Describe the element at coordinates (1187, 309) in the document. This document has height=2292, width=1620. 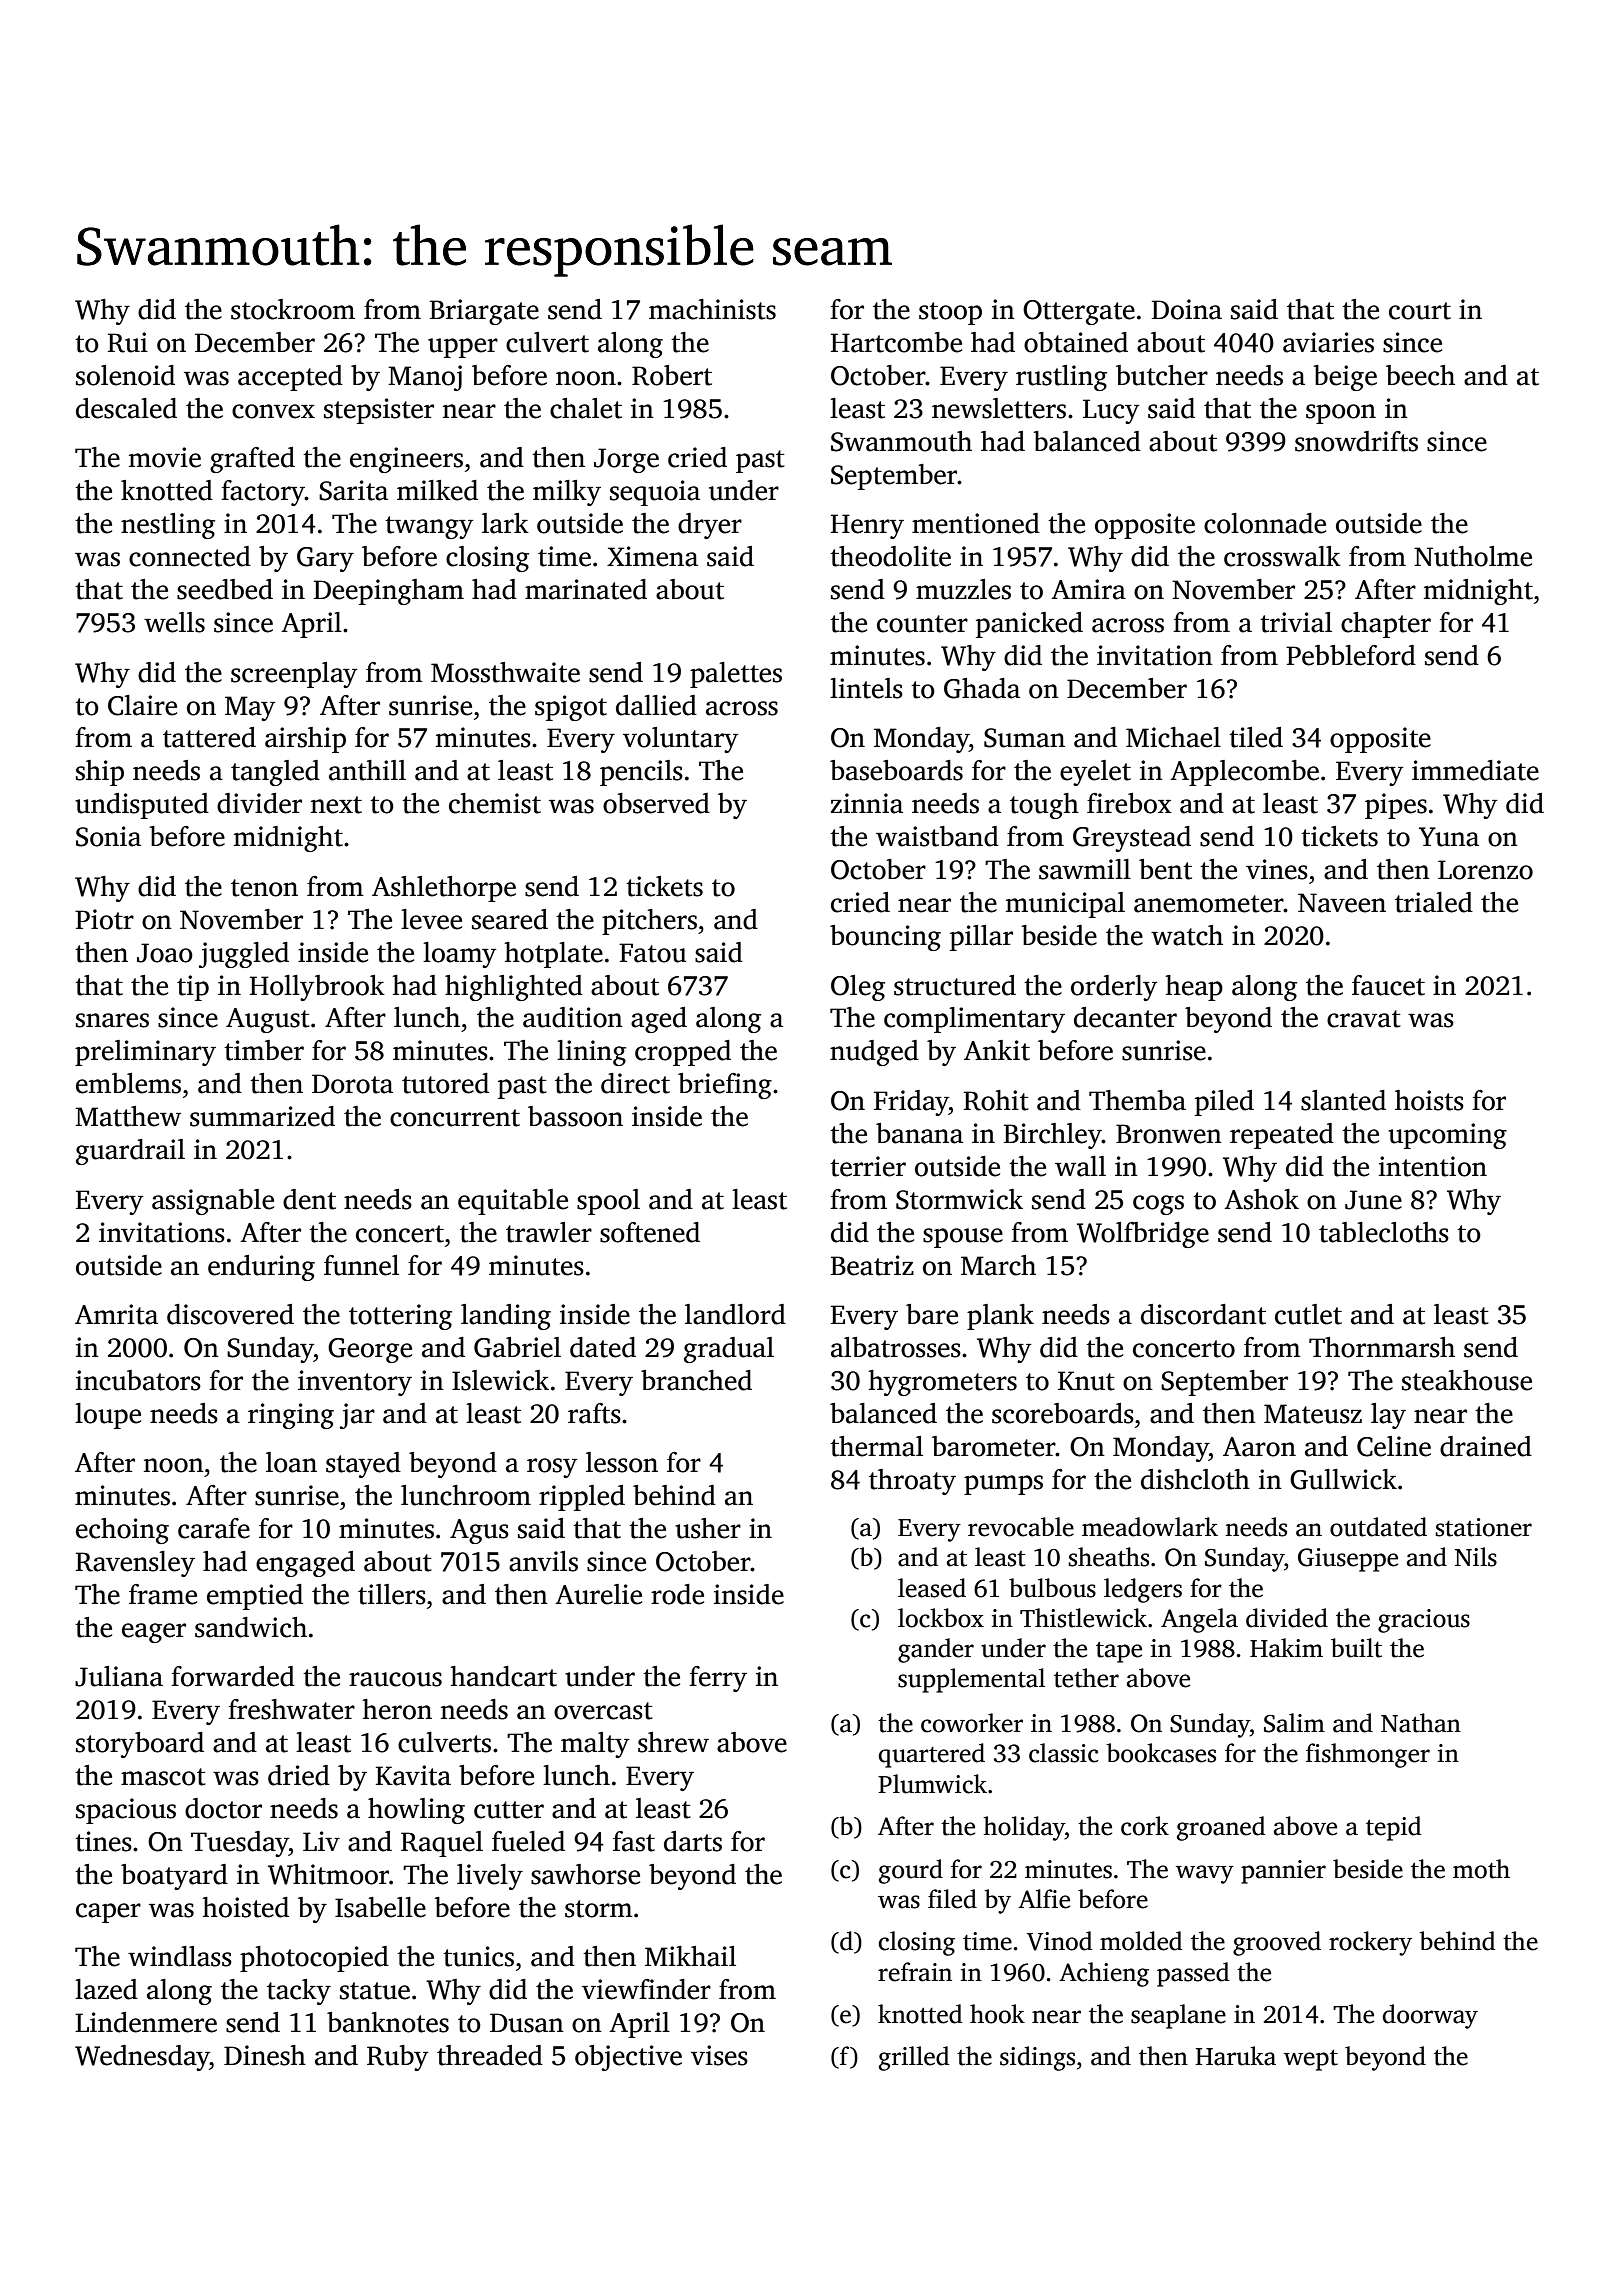
I see `Doina` at that location.
